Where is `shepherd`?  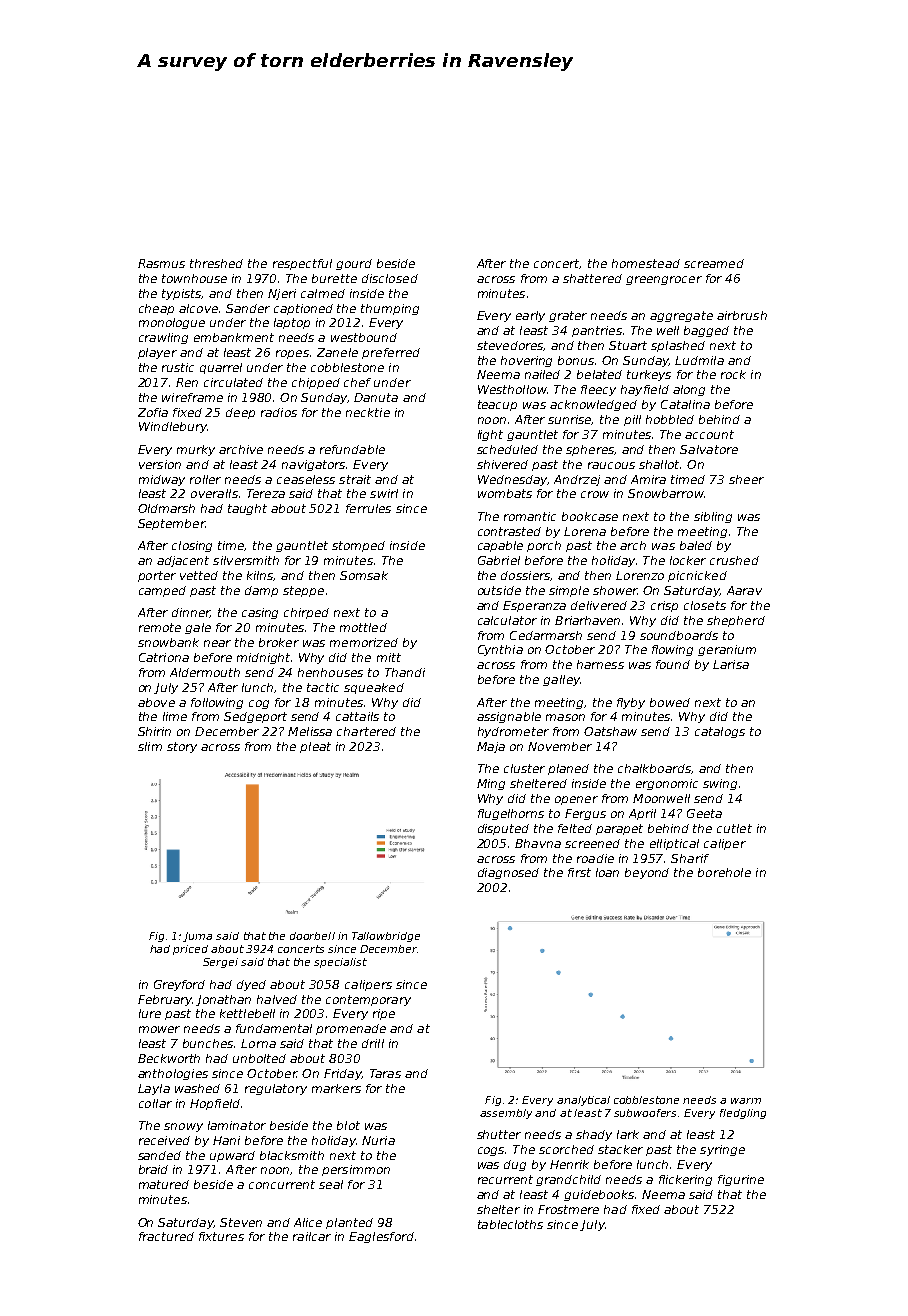
shepherd is located at coordinates (736, 621).
